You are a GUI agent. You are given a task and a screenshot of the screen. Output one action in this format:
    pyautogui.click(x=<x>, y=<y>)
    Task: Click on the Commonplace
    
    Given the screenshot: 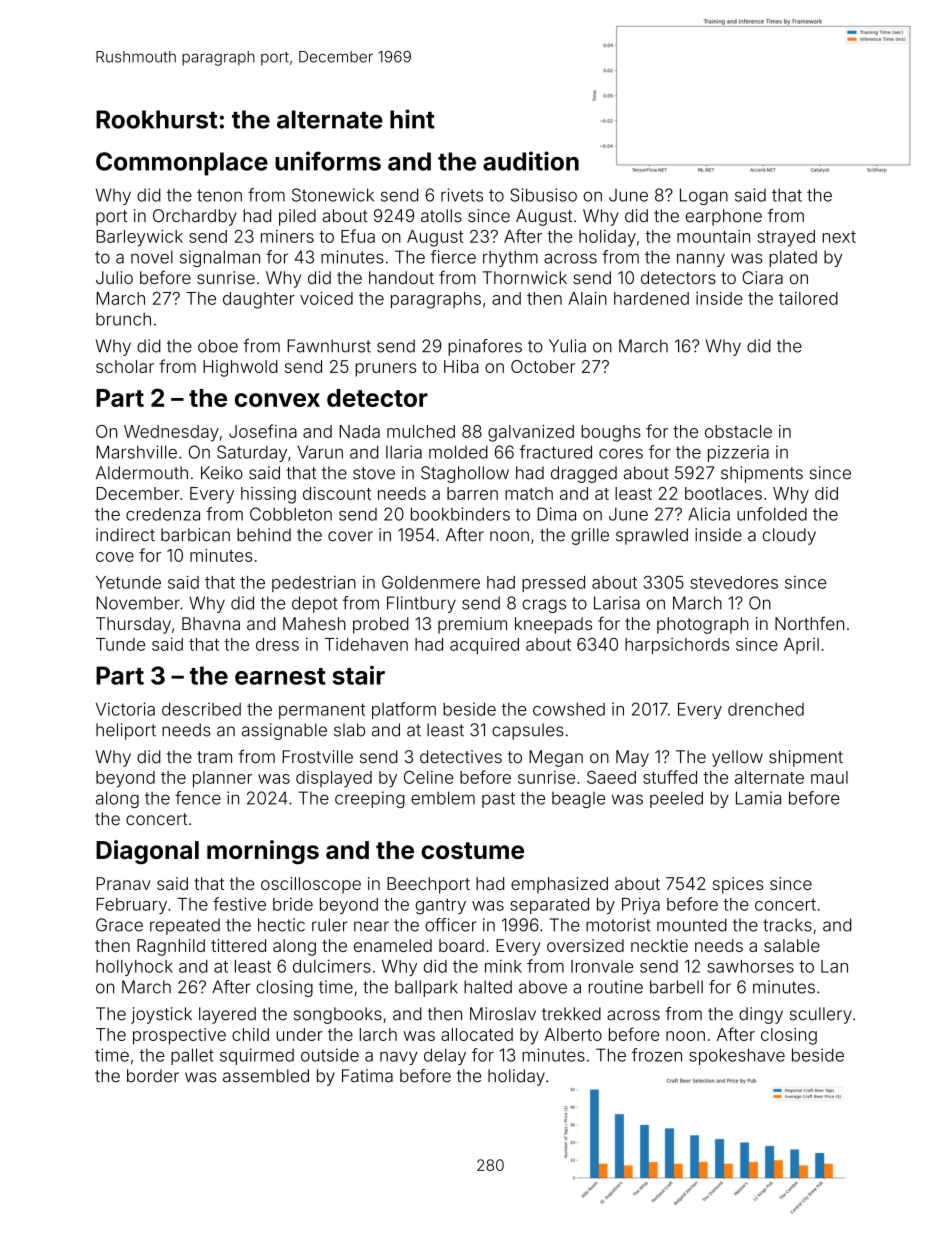 What is the action you would take?
    pyautogui.click(x=182, y=164)
